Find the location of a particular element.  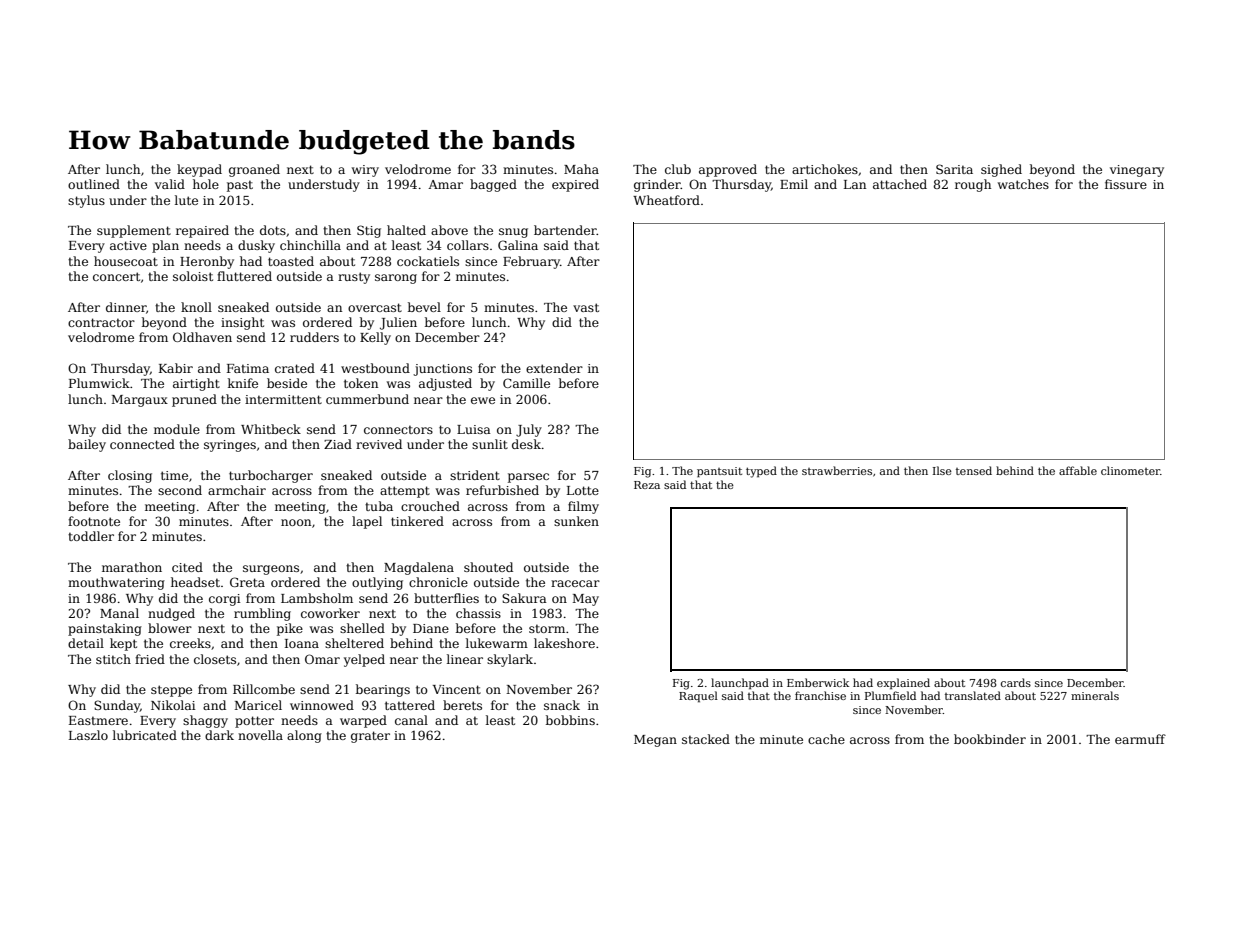

pruned is located at coordinates (194, 400).
